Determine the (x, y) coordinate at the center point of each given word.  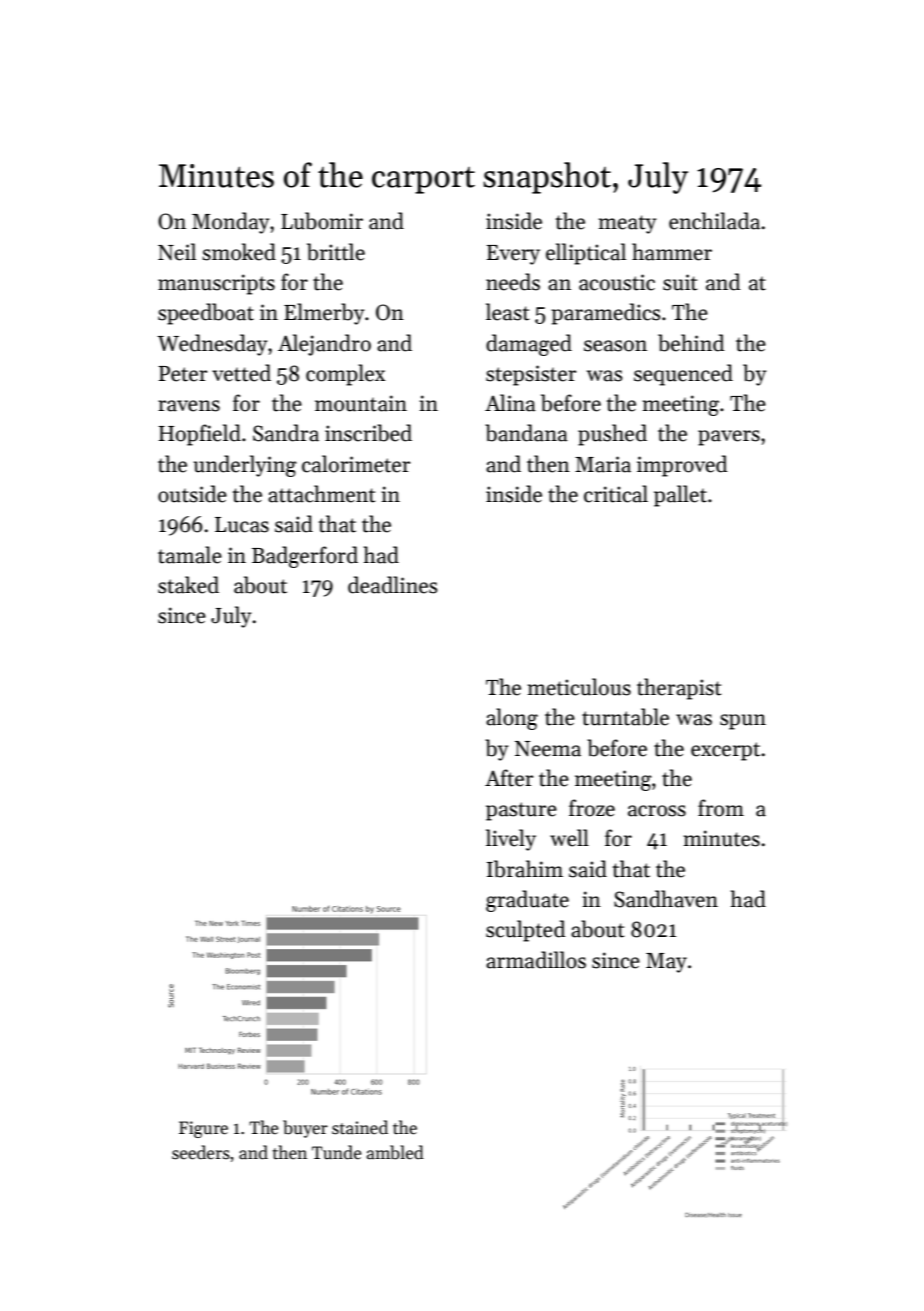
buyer (305, 1129)
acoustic (617, 282)
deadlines (392, 585)
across (657, 811)
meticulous (579, 687)
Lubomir (322, 221)
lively (511, 840)
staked (188, 585)
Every (513, 255)
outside (192, 494)
